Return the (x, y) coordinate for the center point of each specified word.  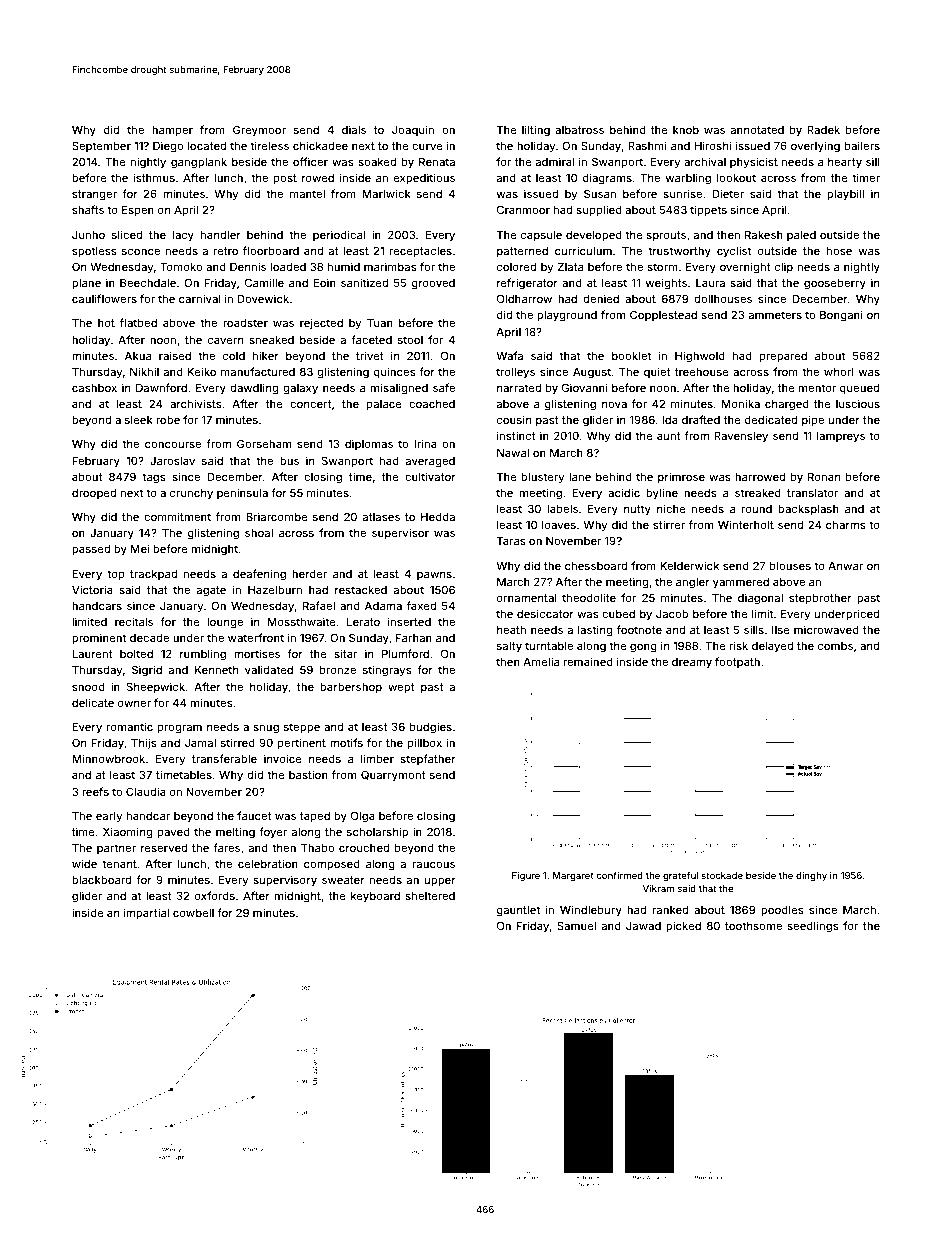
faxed (421, 605)
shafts (88, 209)
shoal (259, 533)
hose (839, 251)
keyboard (375, 897)
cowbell (193, 913)
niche (671, 508)
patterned (522, 252)
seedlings (813, 927)
